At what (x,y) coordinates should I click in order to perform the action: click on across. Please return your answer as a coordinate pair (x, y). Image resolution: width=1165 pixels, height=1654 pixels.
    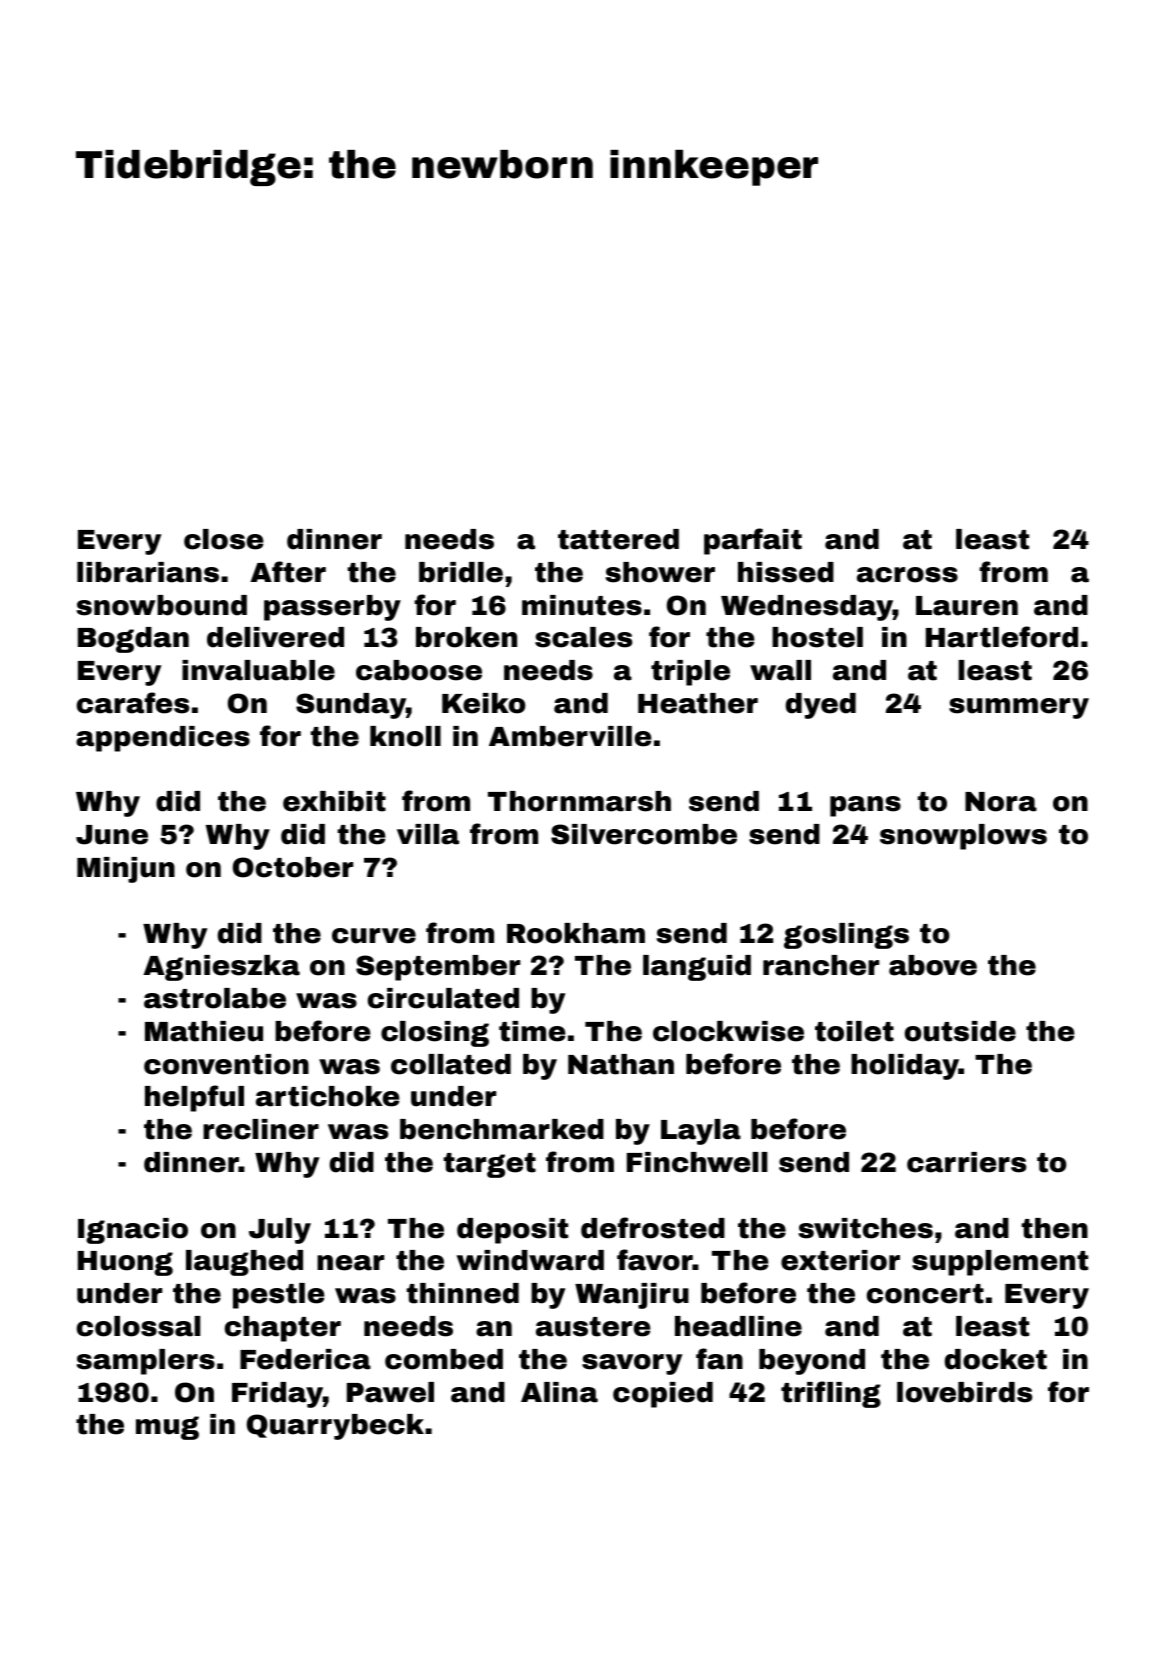
    Looking at the image, I should click on (907, 575).
